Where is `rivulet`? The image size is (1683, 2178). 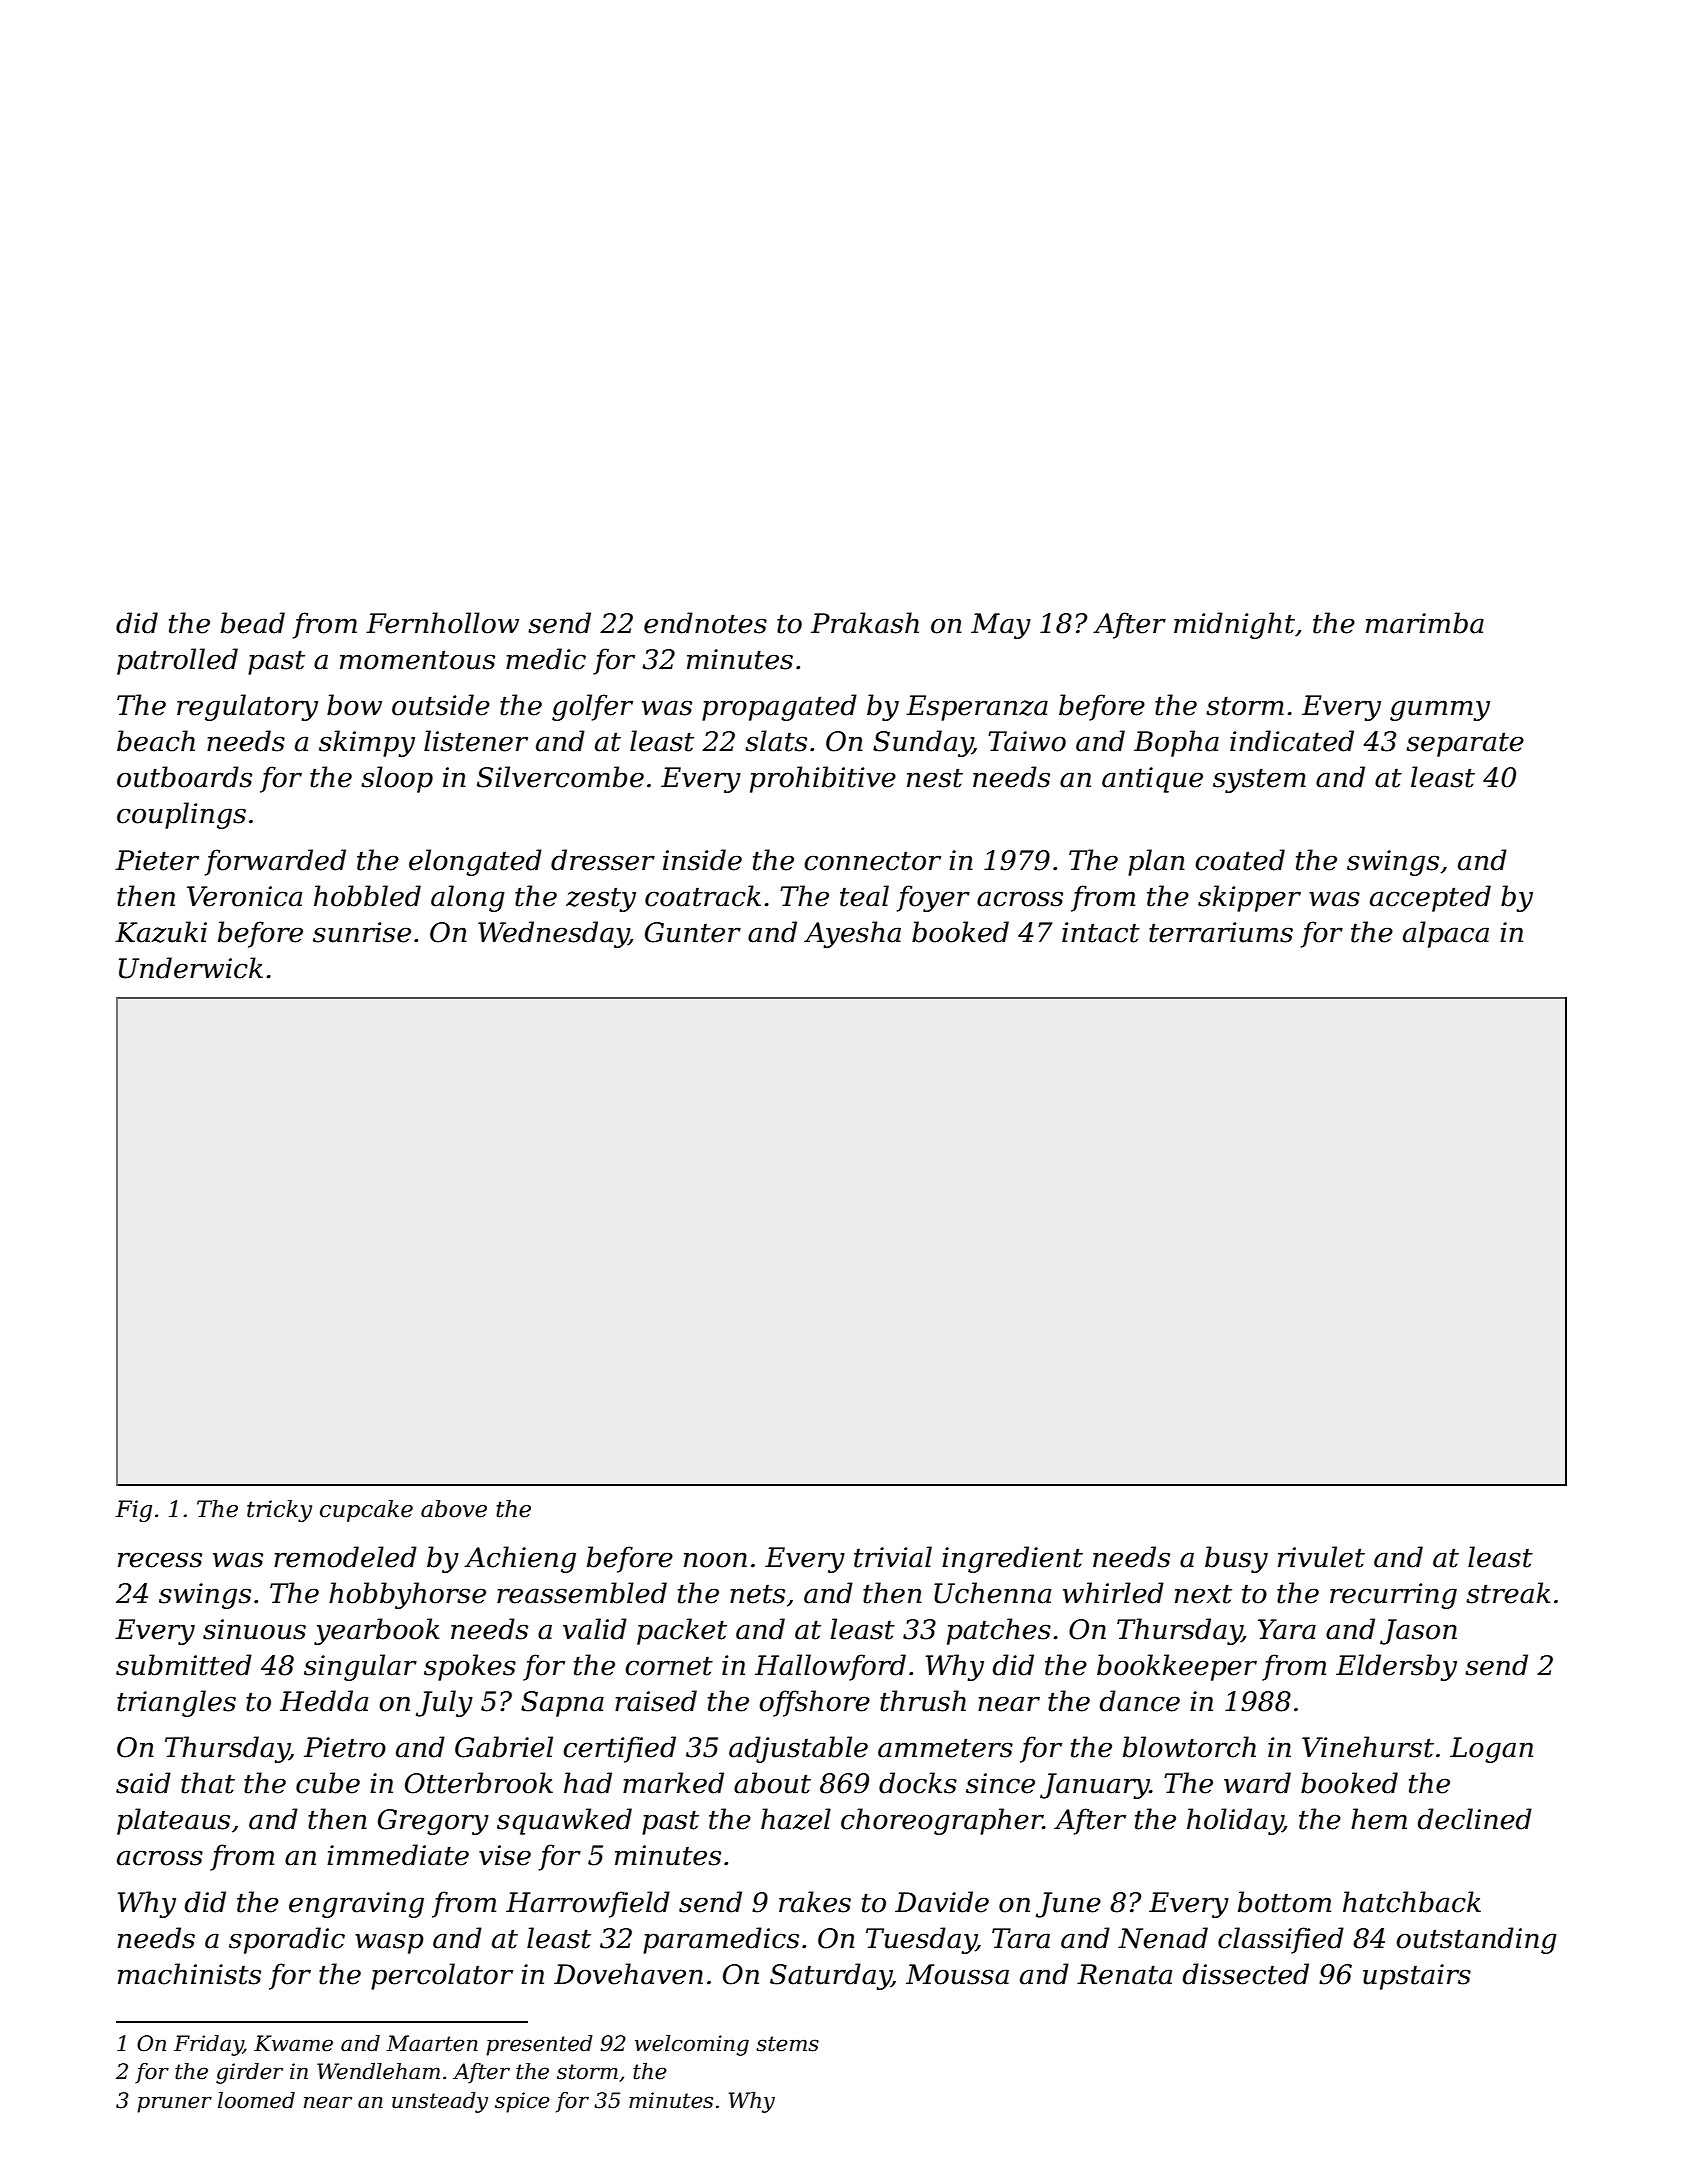 rivulet is located at coordinates (1321, 1557).
